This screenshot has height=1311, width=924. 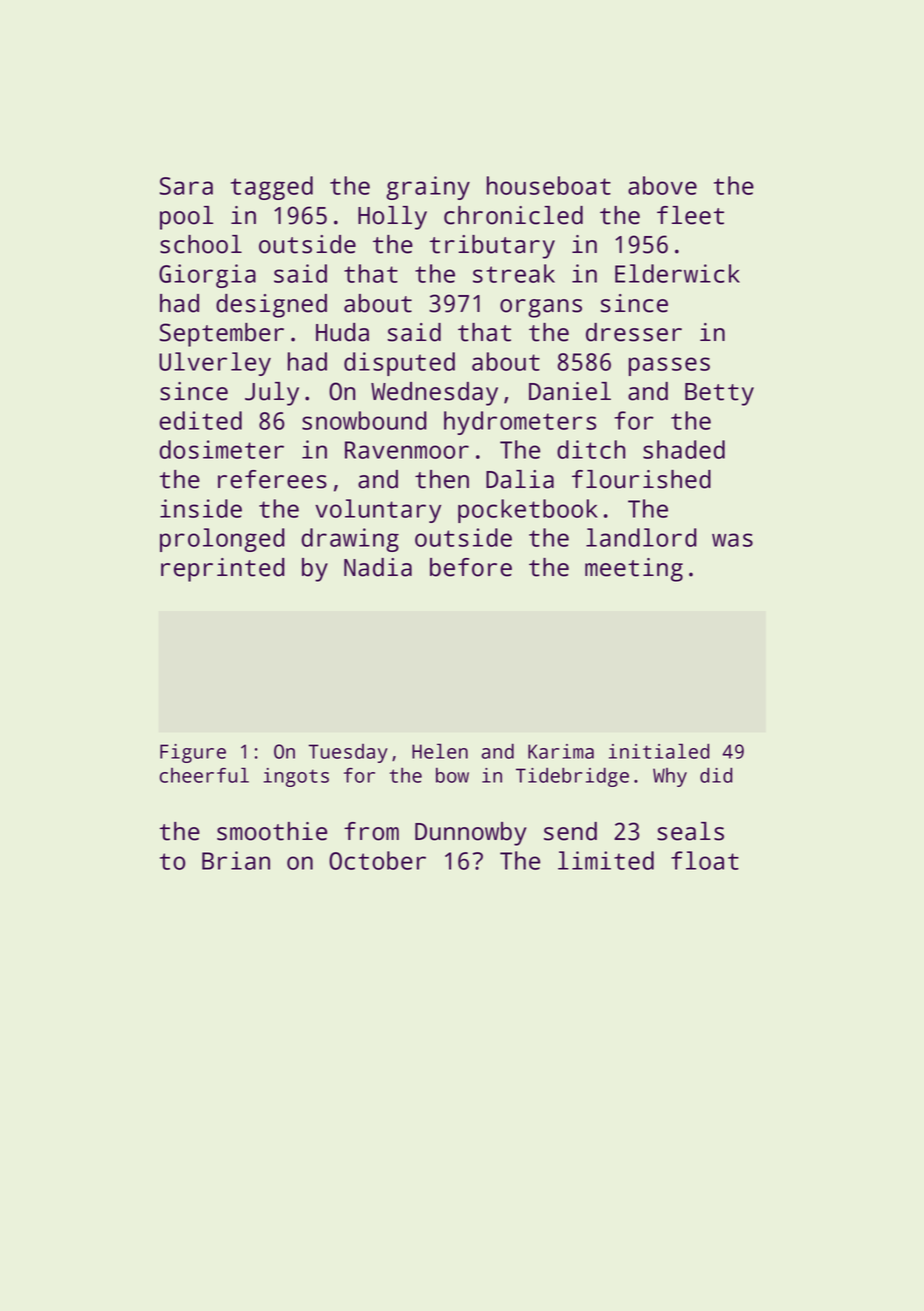 What do you see at coordinates (434, 394) in the screenshot?
I see `Wednesday` at bounding box center [434, 394].
